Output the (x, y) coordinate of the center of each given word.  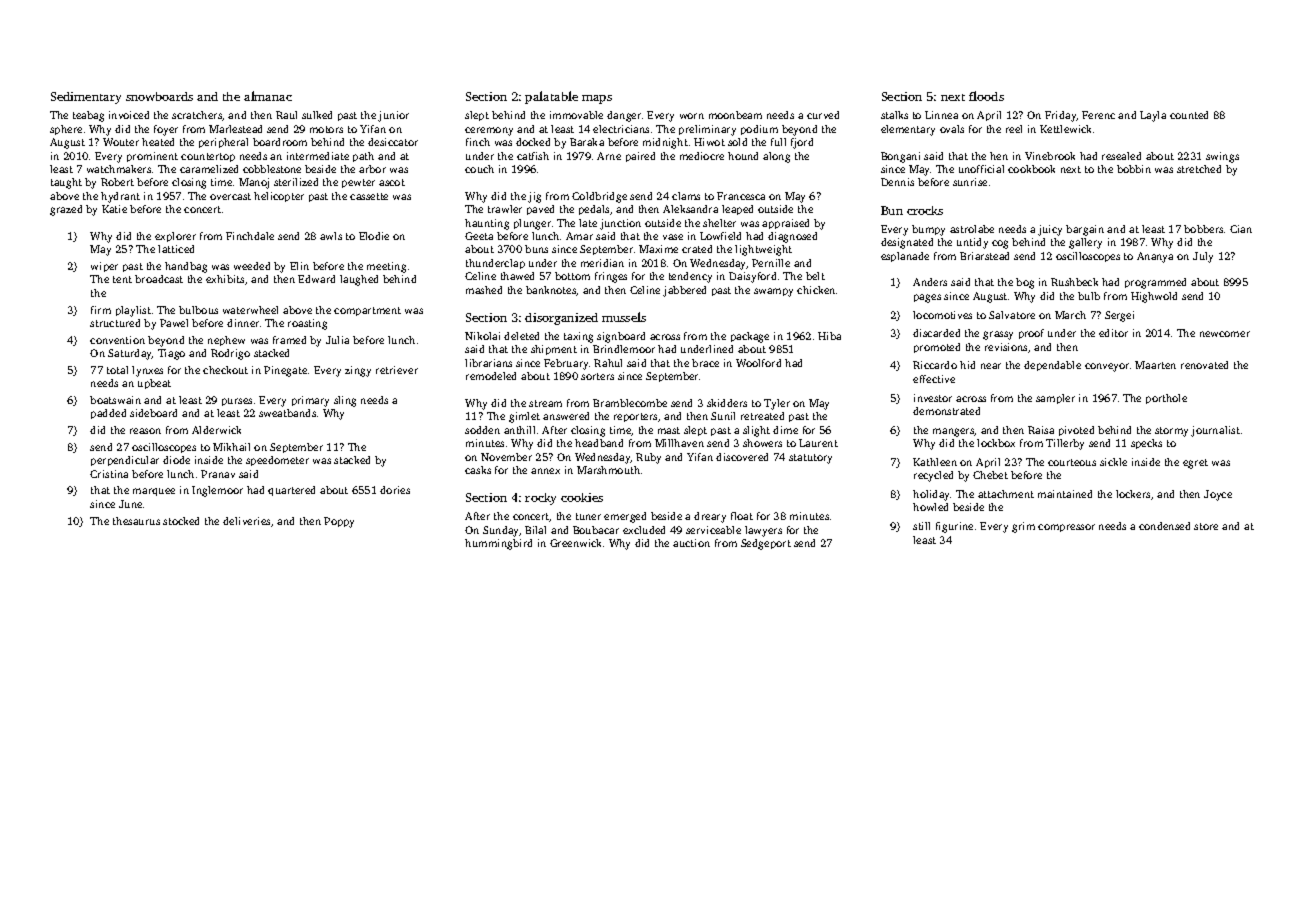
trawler (505, 209)
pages (927, 298)
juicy (1050, 230)
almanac (268, 96)
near (991, 366)
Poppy (339, 522)
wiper (104, 267)
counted (1189, 115)
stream (545, 403)
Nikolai (482, 336)
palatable (551, 97)
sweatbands (287, 413)
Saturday (130, 354)
